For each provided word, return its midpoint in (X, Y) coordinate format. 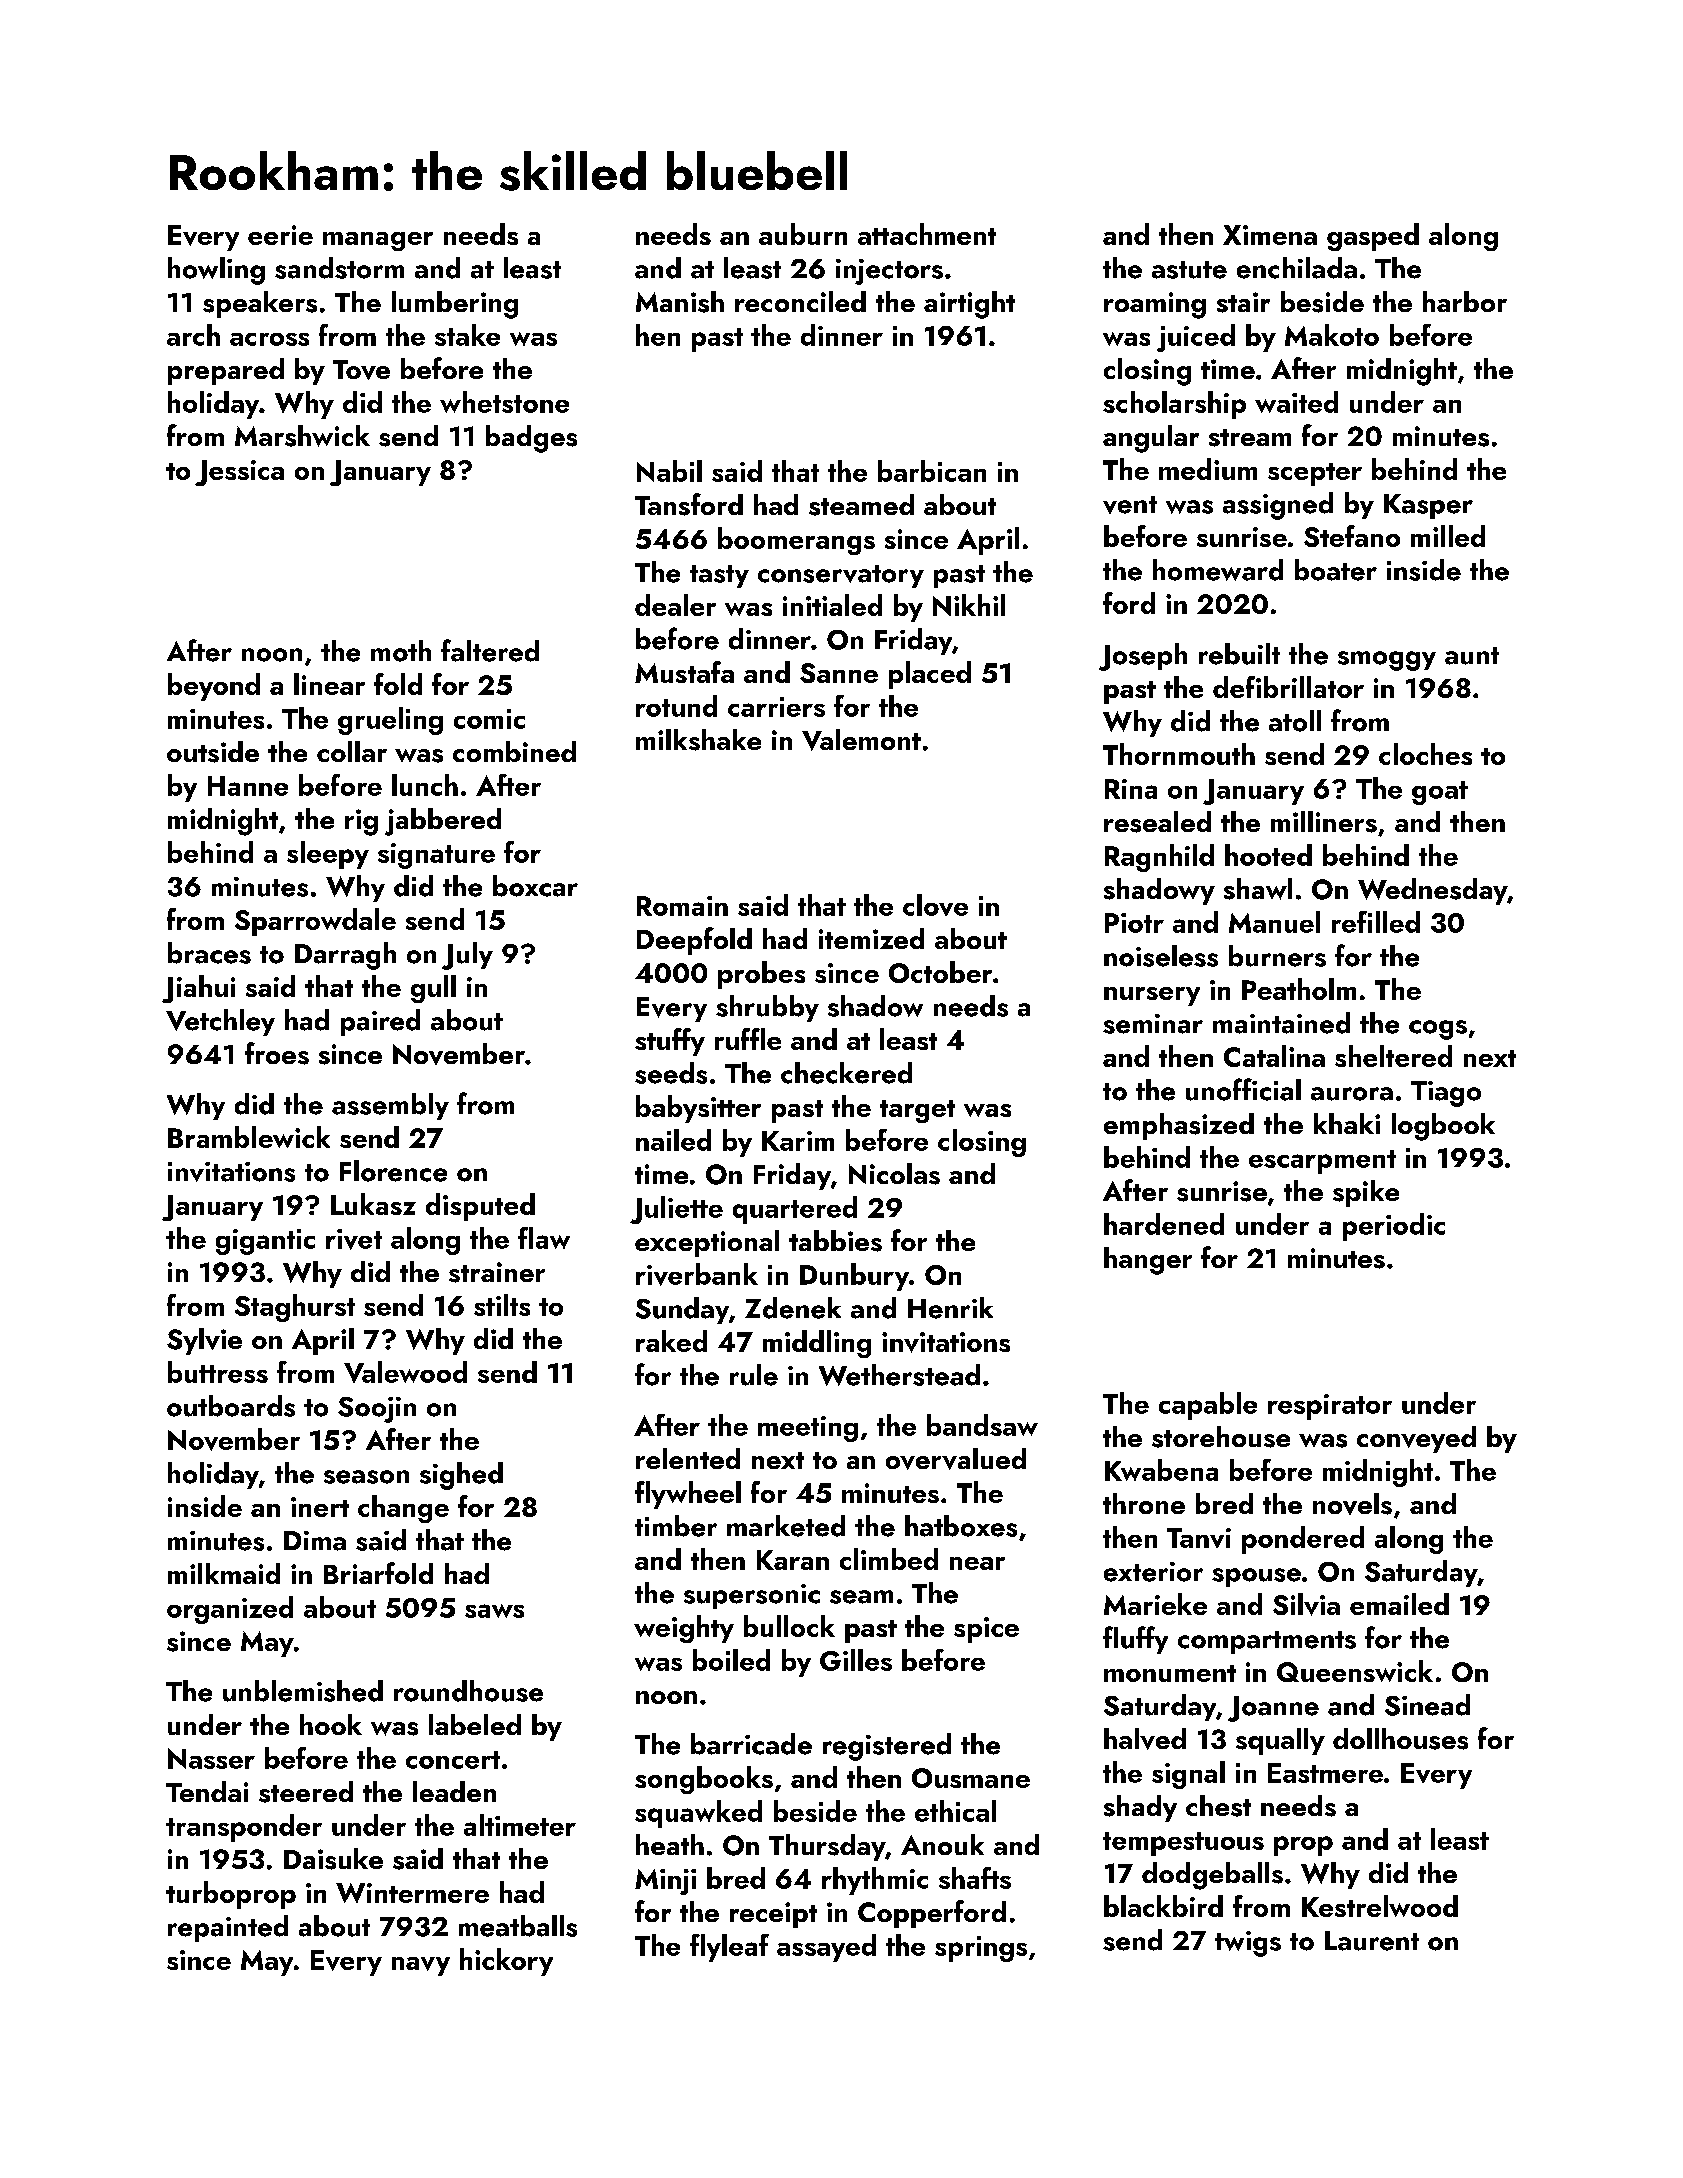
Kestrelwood (1380, 1906)
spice (986, 1630)
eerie (280, 235)
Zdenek (793, 1308)
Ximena (1270, 235)
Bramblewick (249, 1137)
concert (453, 1760)
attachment (927, 234)
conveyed (1416, 1439)
